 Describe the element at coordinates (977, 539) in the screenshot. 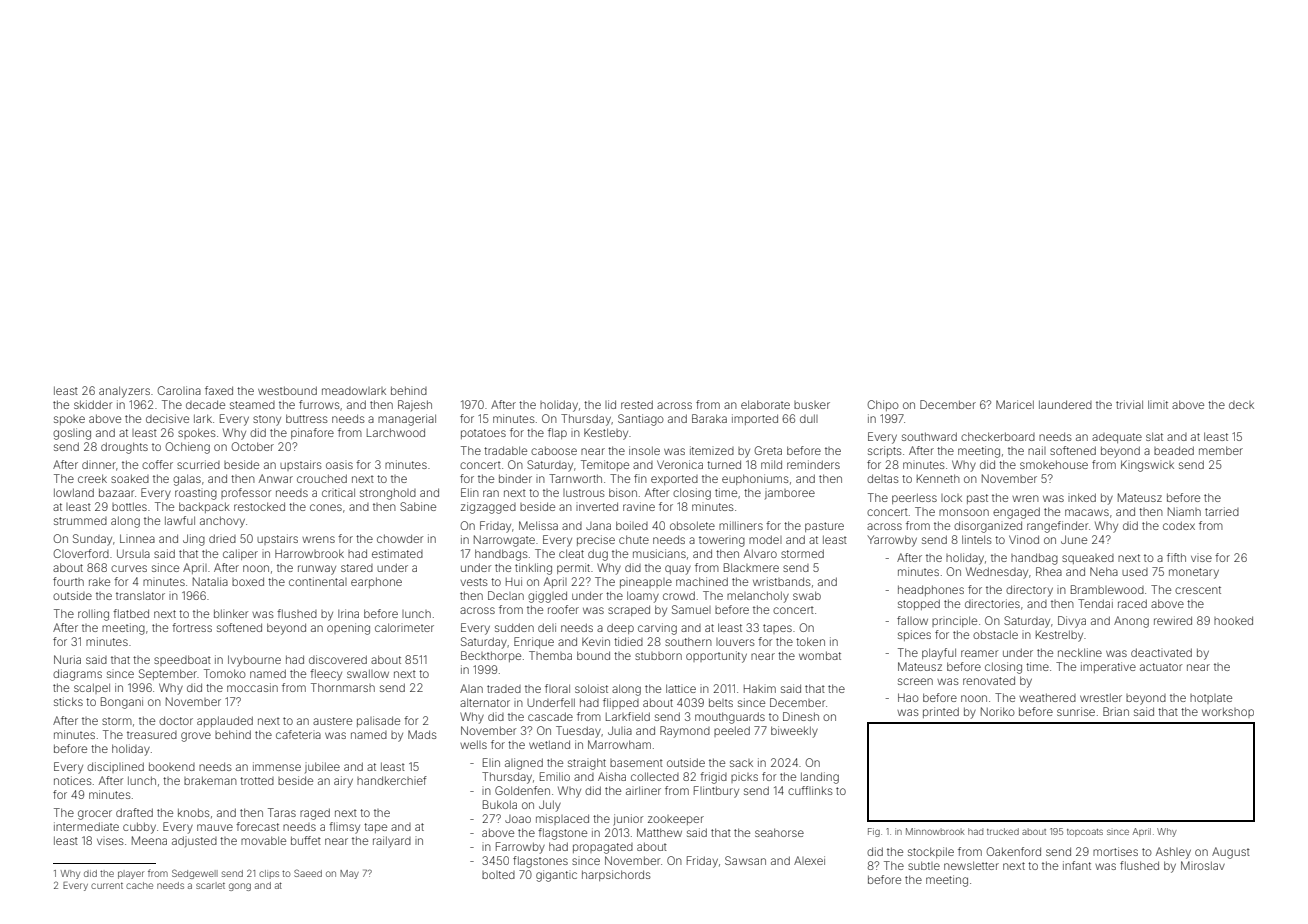

I see `lintels` at that location.
